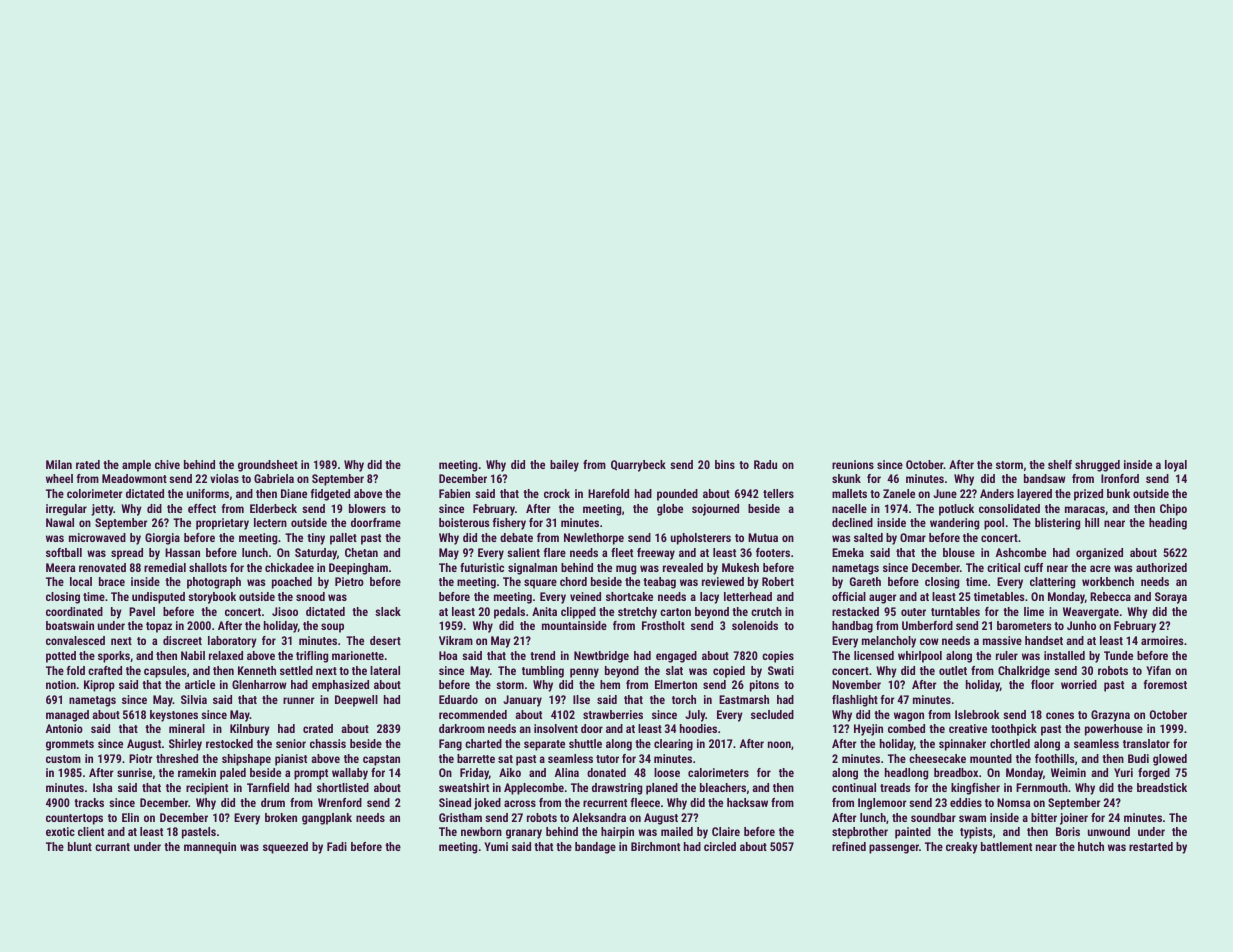  Describe the element at coordinates (720, 846) in the screenshot. I see `circled` at that location.
